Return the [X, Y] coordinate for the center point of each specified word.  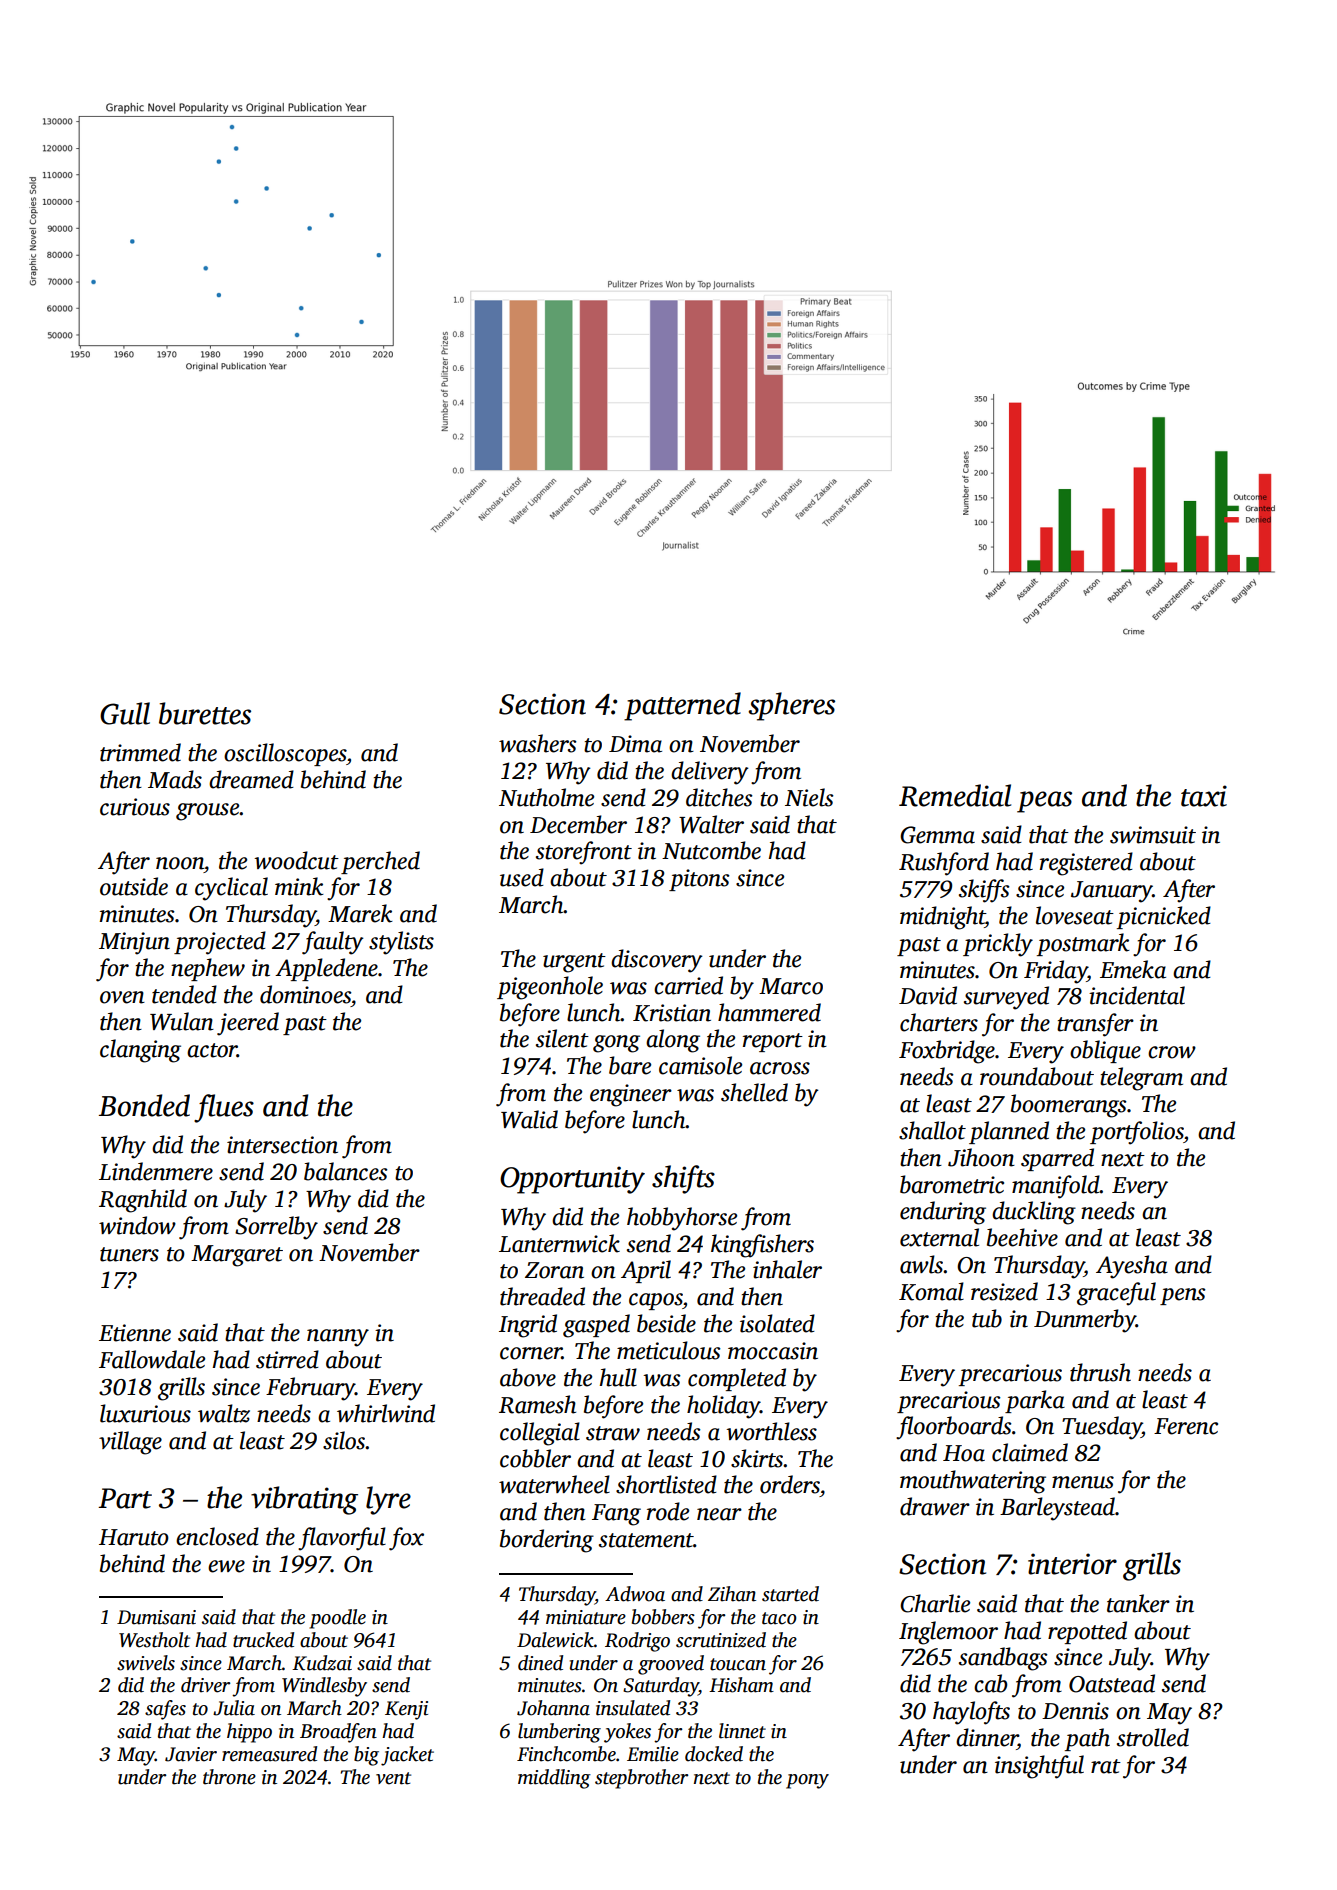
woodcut [296, 860]
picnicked [1164, 917]
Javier [191, 1754]
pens [1182, 1296]
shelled [754, 1092]
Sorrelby [276, 1228]
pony [807, 1781]
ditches [719, 797]
